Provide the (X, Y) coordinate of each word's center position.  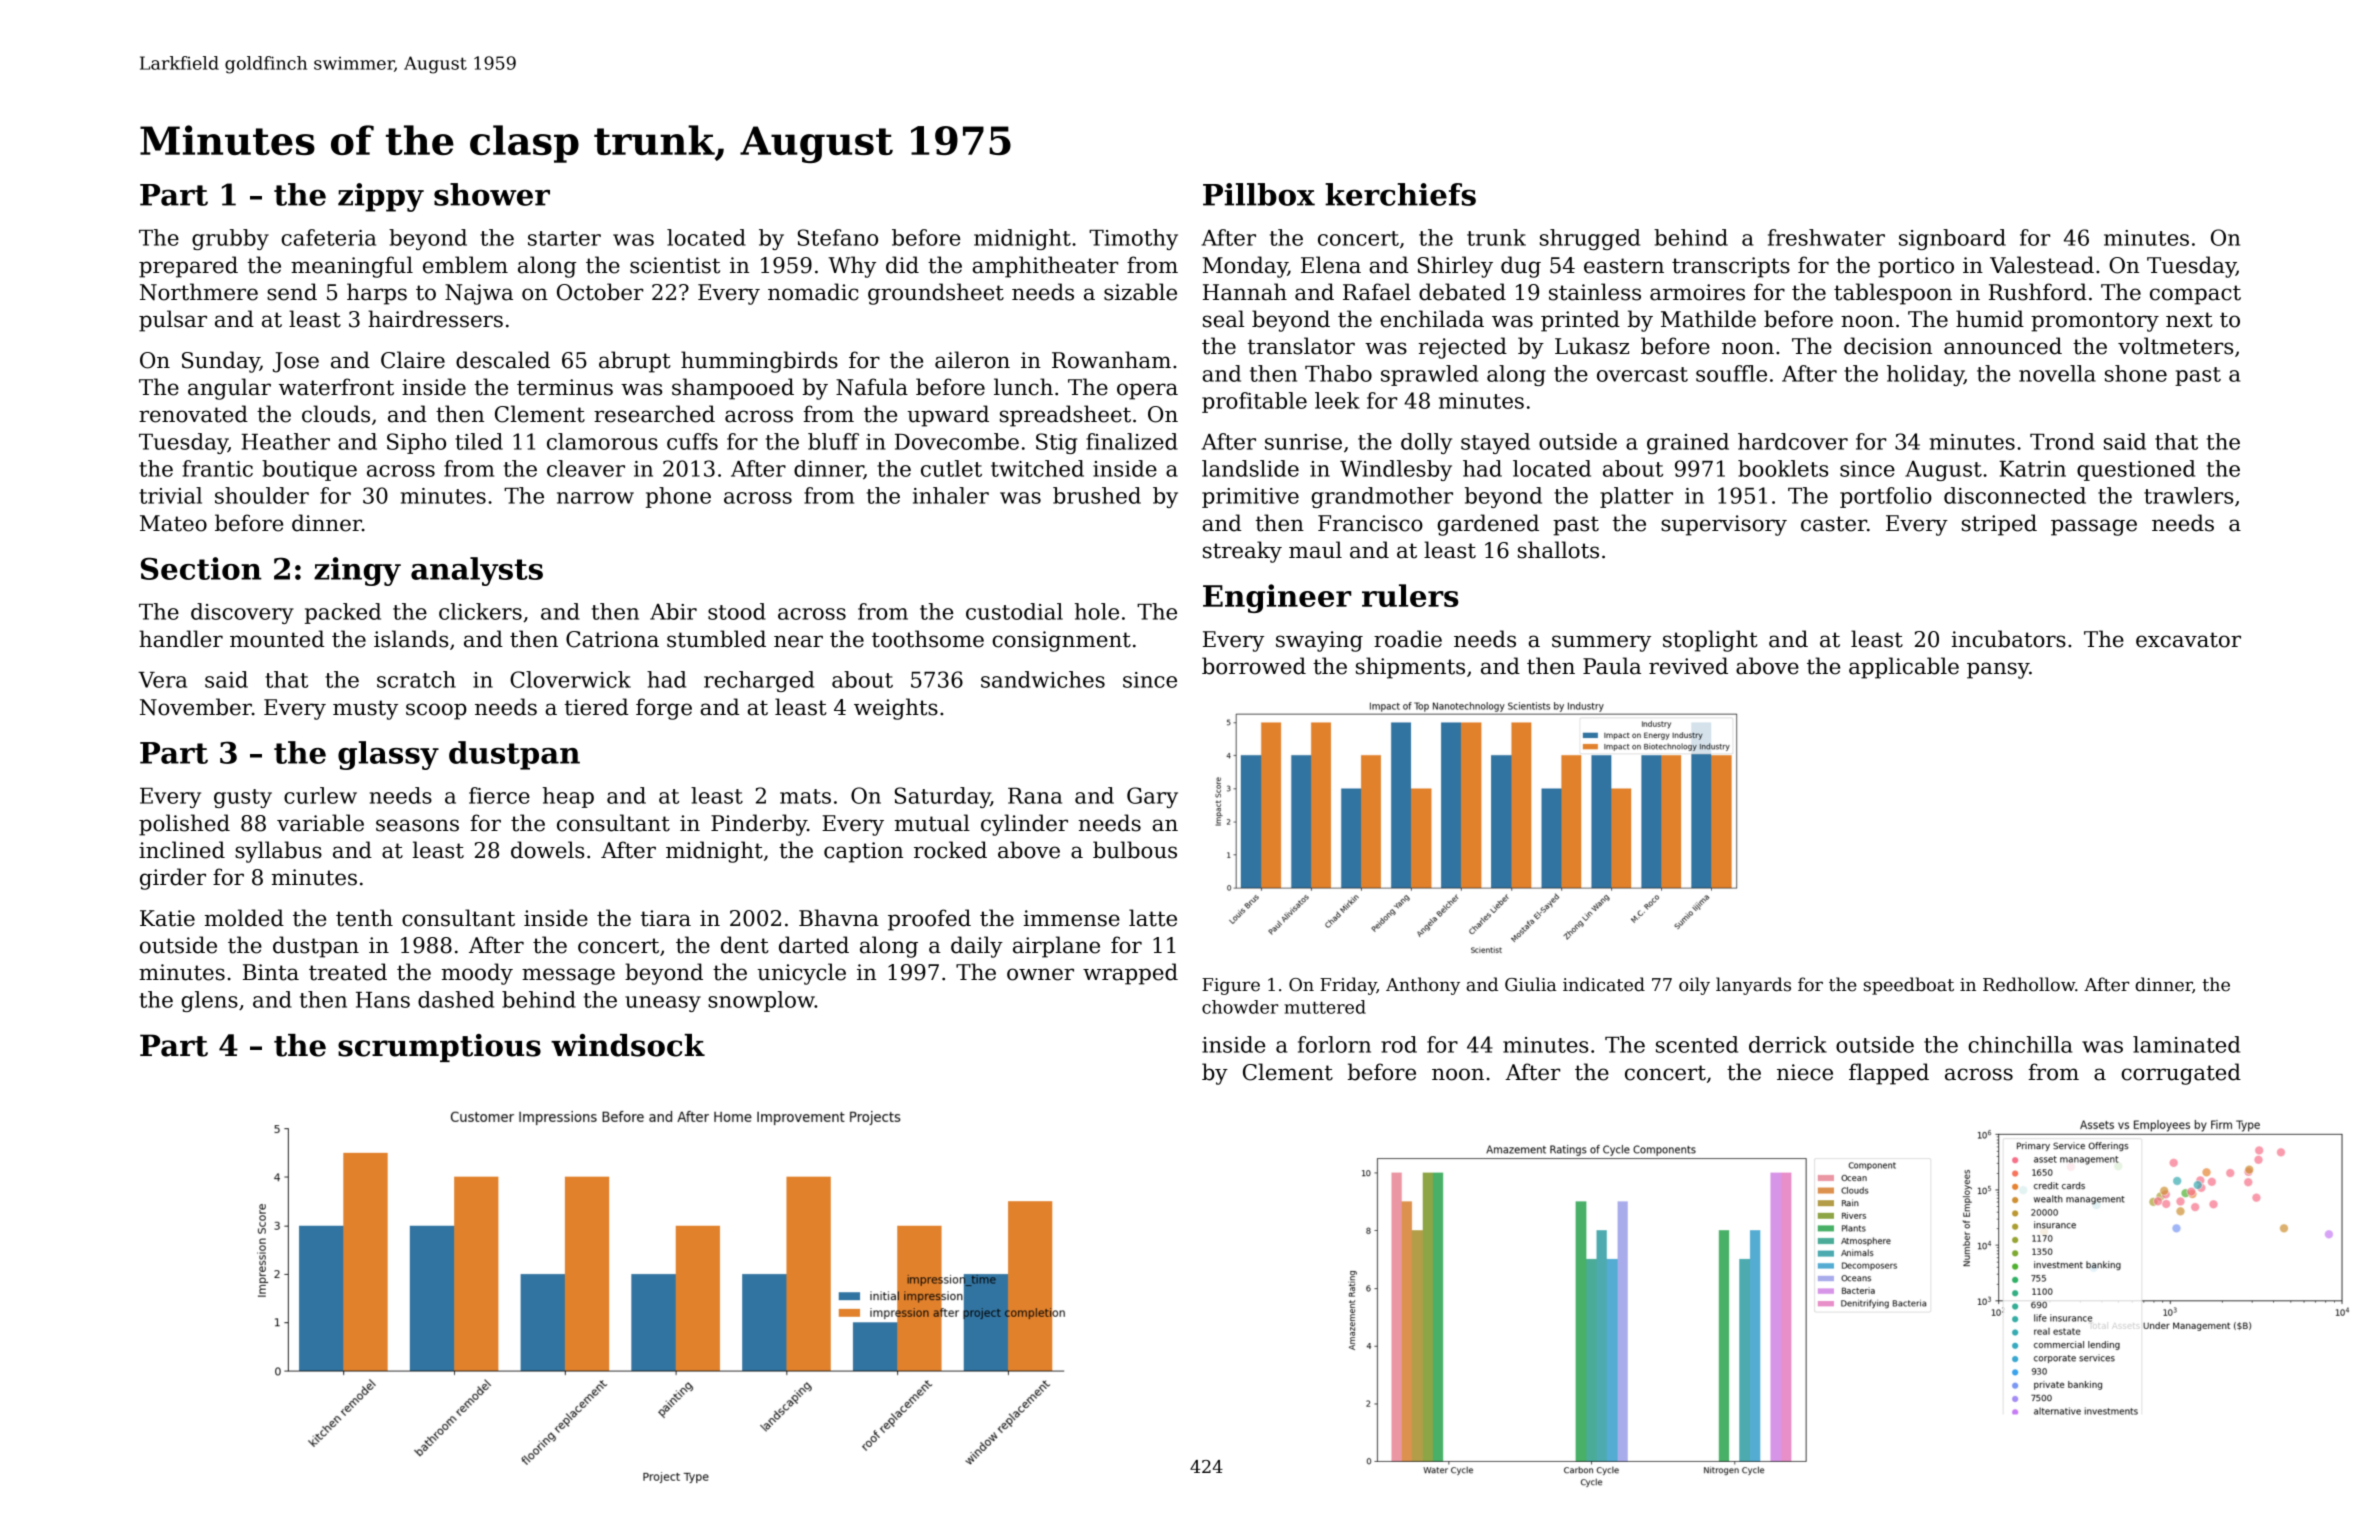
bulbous (1135, 850)
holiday (1925, 375)
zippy (381, 197)
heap (568, 797)
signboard (1952, 239)
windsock (628, 1045)
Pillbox (1259, 194)
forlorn (1334, 1044)
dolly (1426, 443)
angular (229, 389)
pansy (1998, 670)
